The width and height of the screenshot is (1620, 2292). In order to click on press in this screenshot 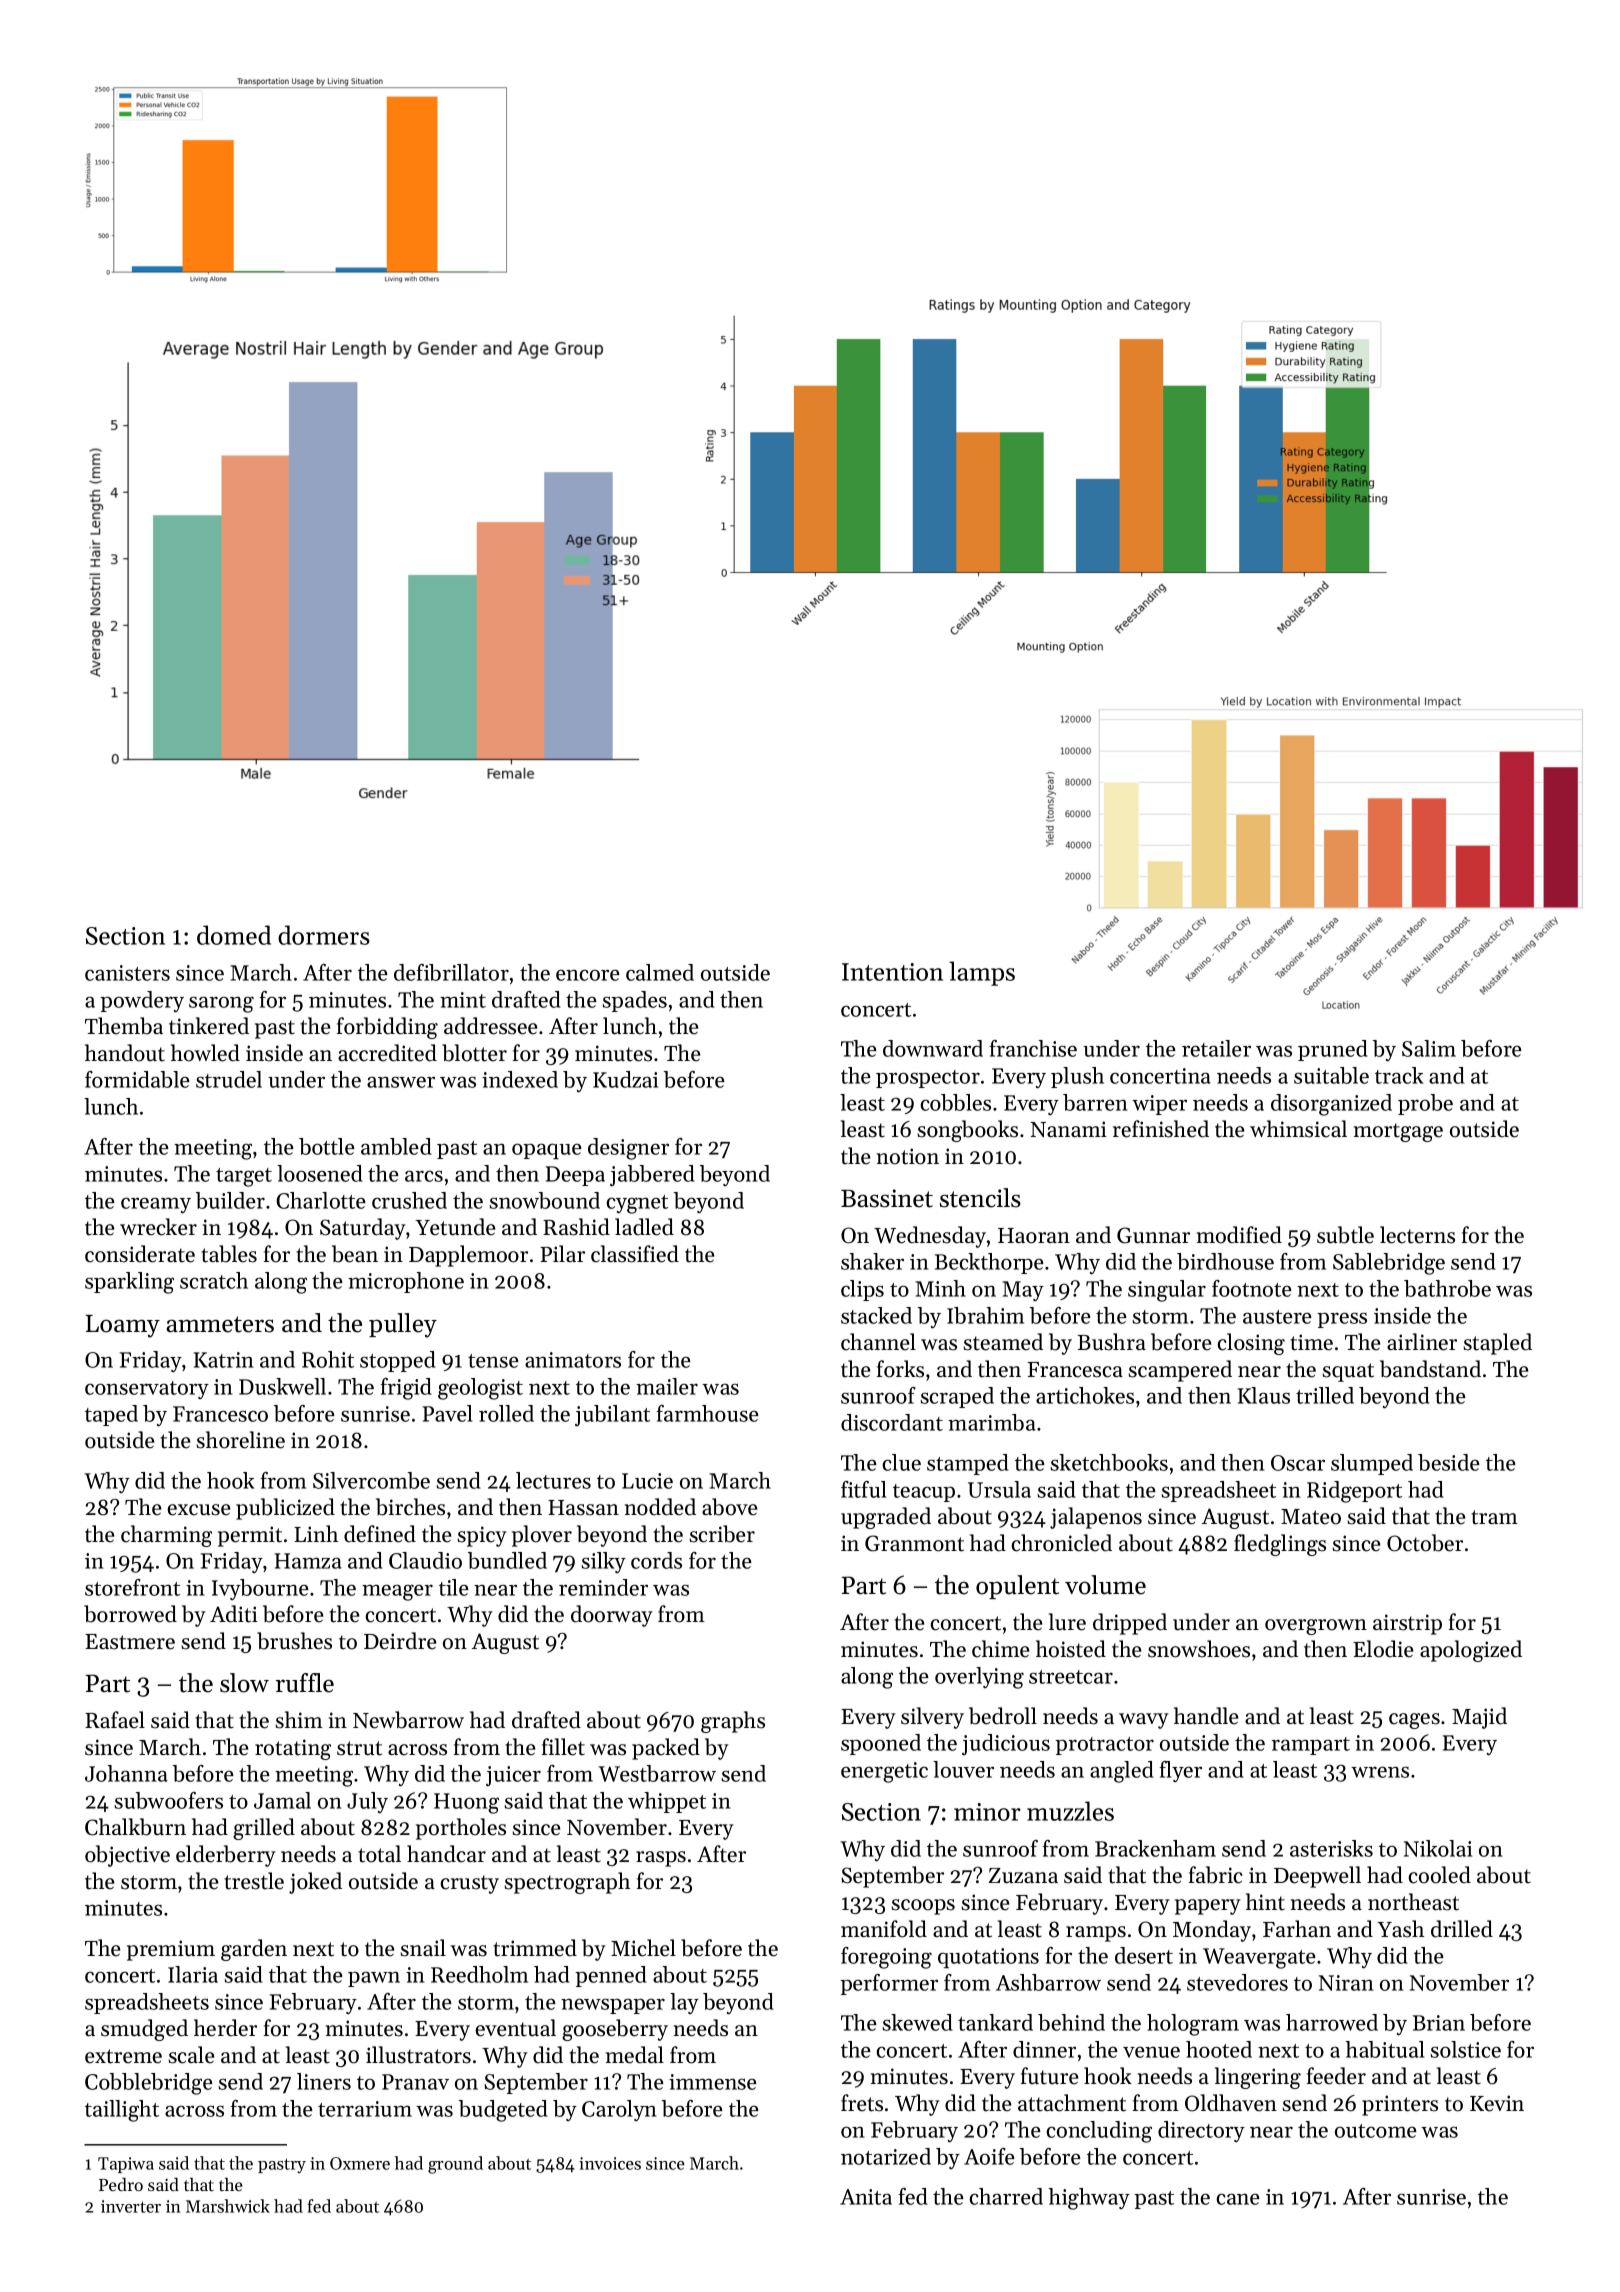, I will do `click(1342, 1320)`.
